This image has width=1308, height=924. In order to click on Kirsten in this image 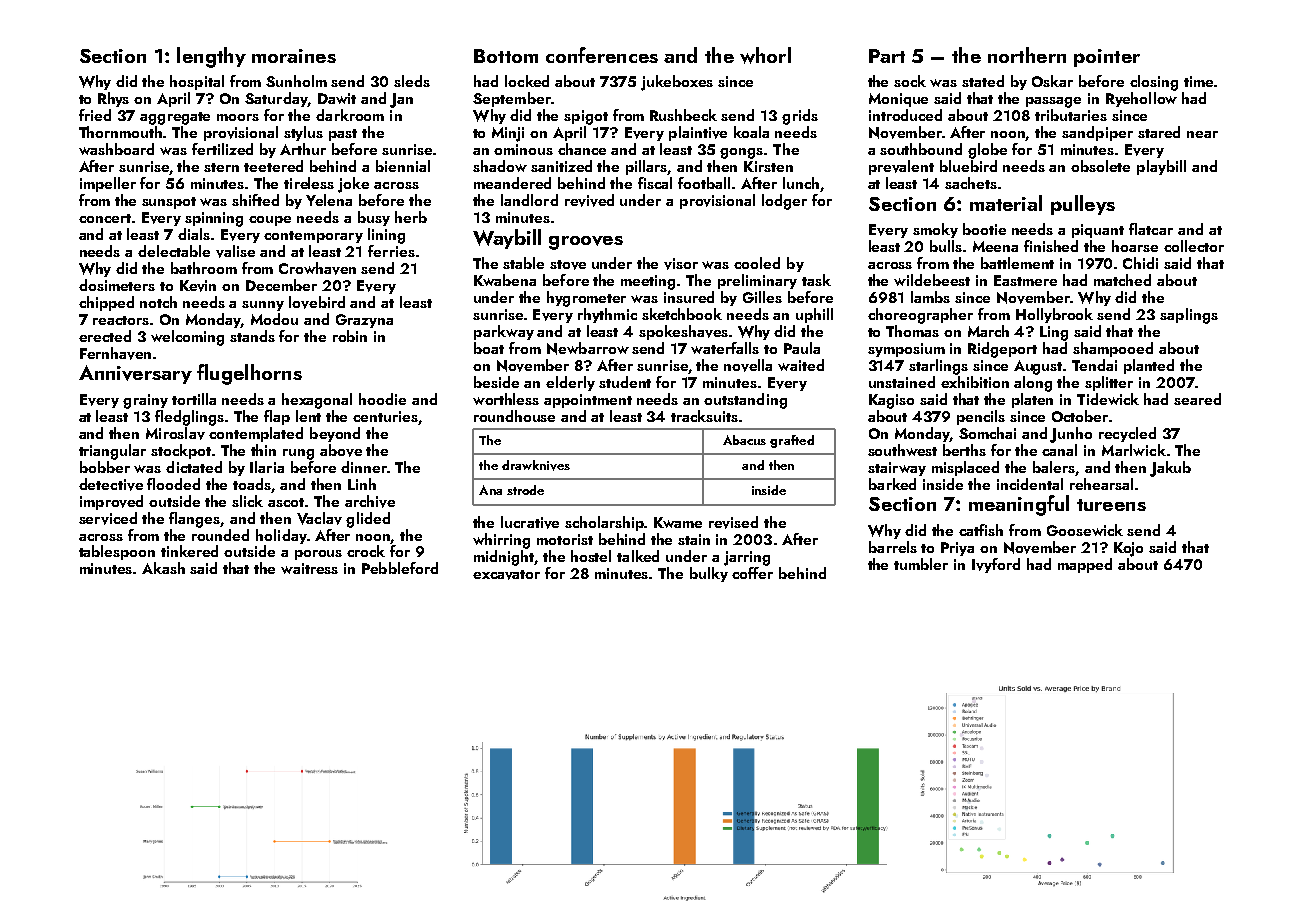, I will do `click(768, 166)`.
